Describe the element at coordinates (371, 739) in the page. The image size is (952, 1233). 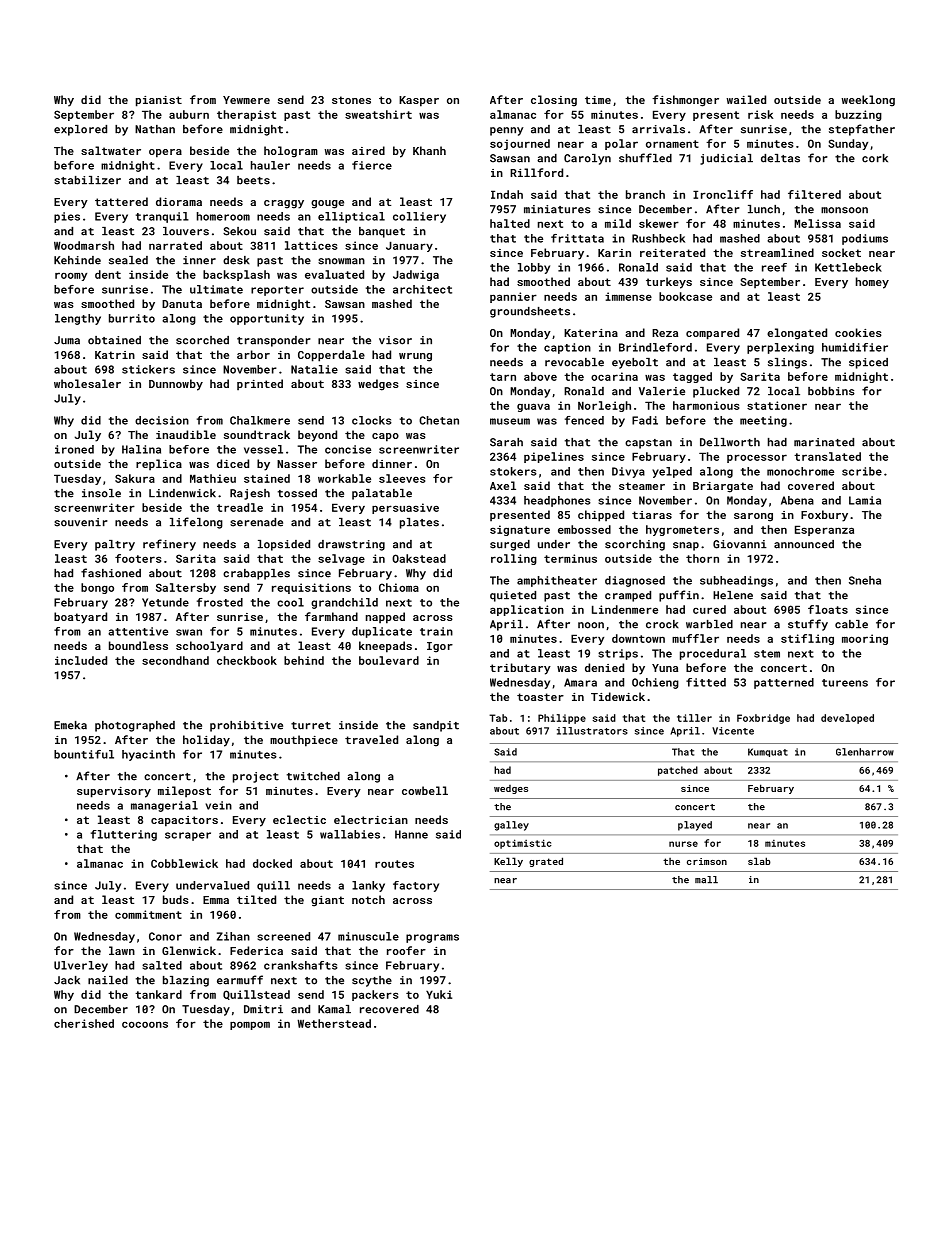
I see `traveled` at that location.
